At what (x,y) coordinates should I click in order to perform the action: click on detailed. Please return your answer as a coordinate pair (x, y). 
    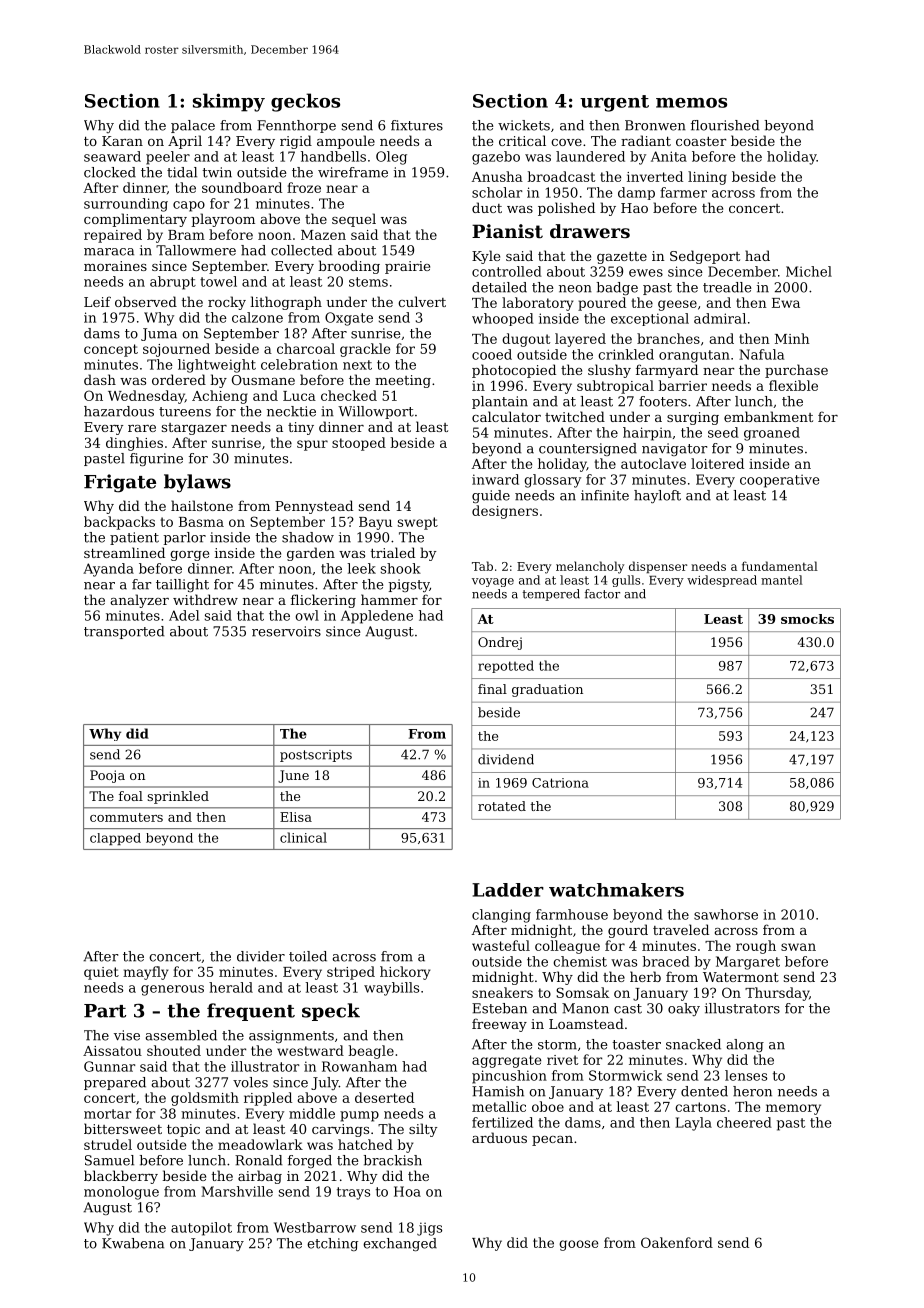
    Looking at the image, I should click on (499, 287).
